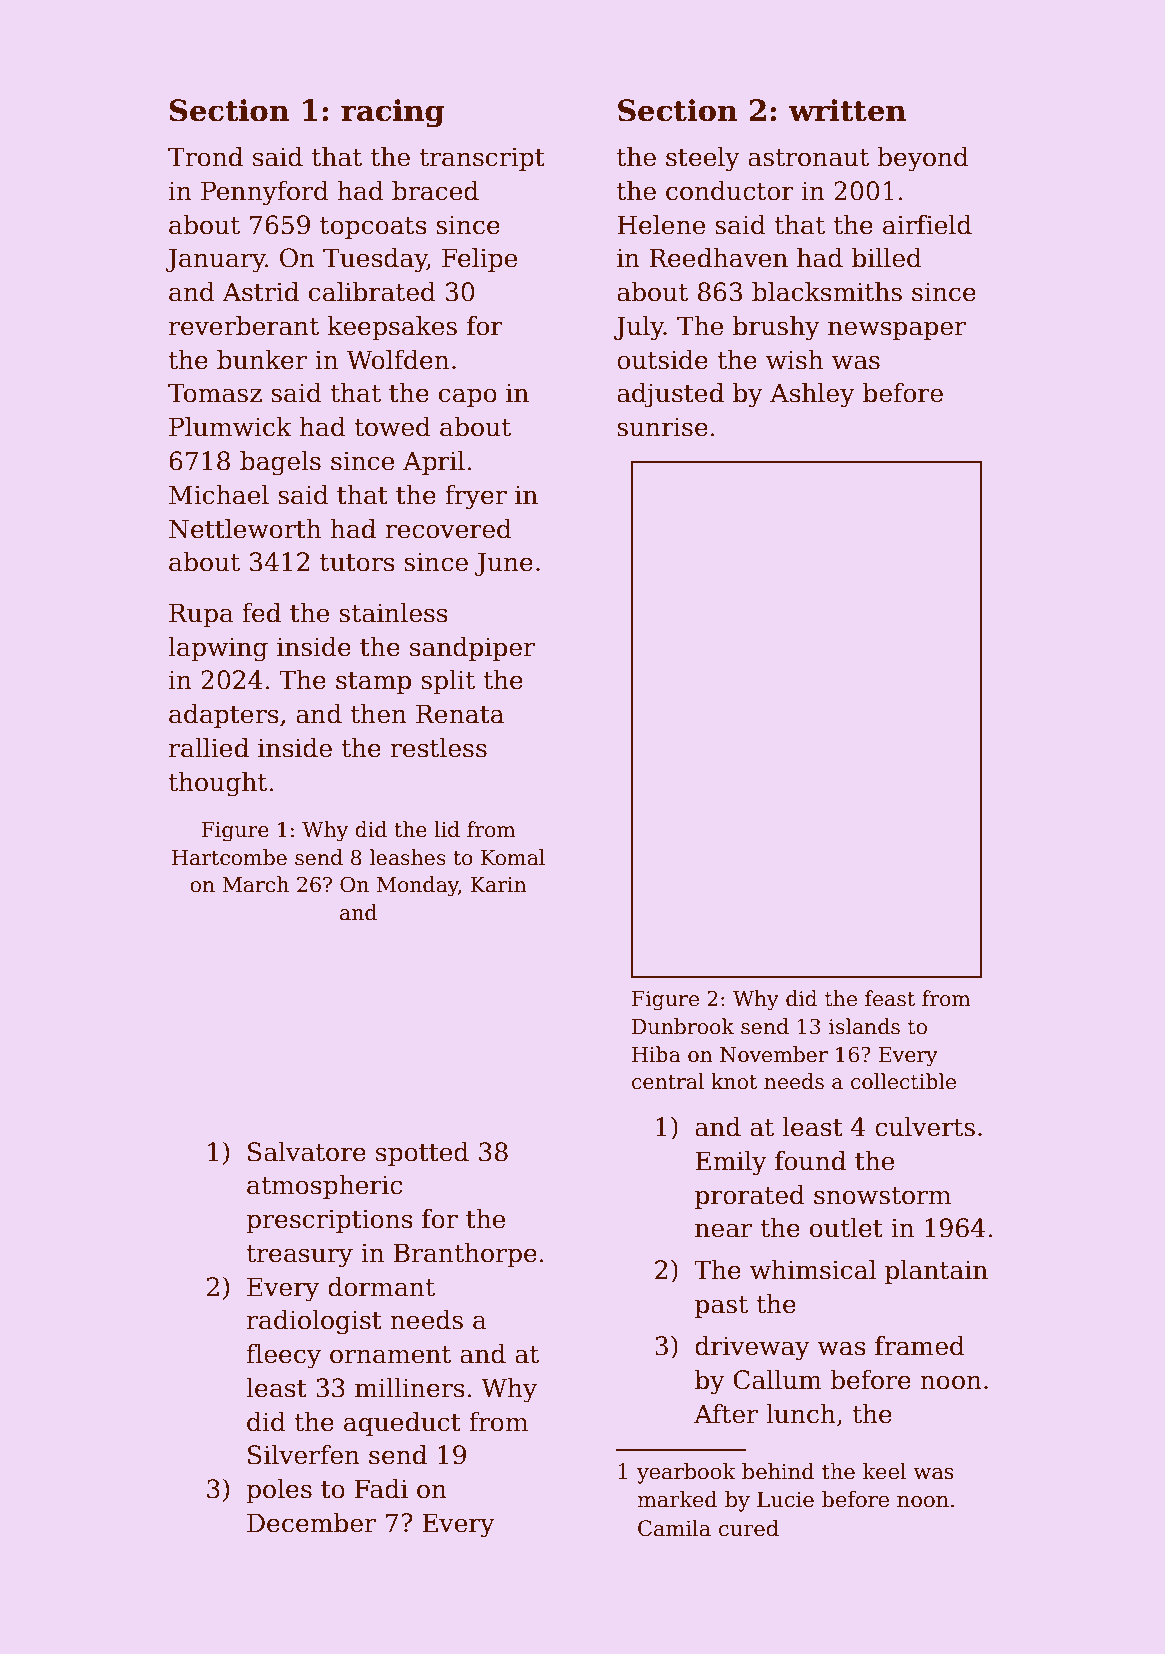 The height and width of the screenshot is (1654, 1165). I want to click on Ashley, so click(812, 395).
